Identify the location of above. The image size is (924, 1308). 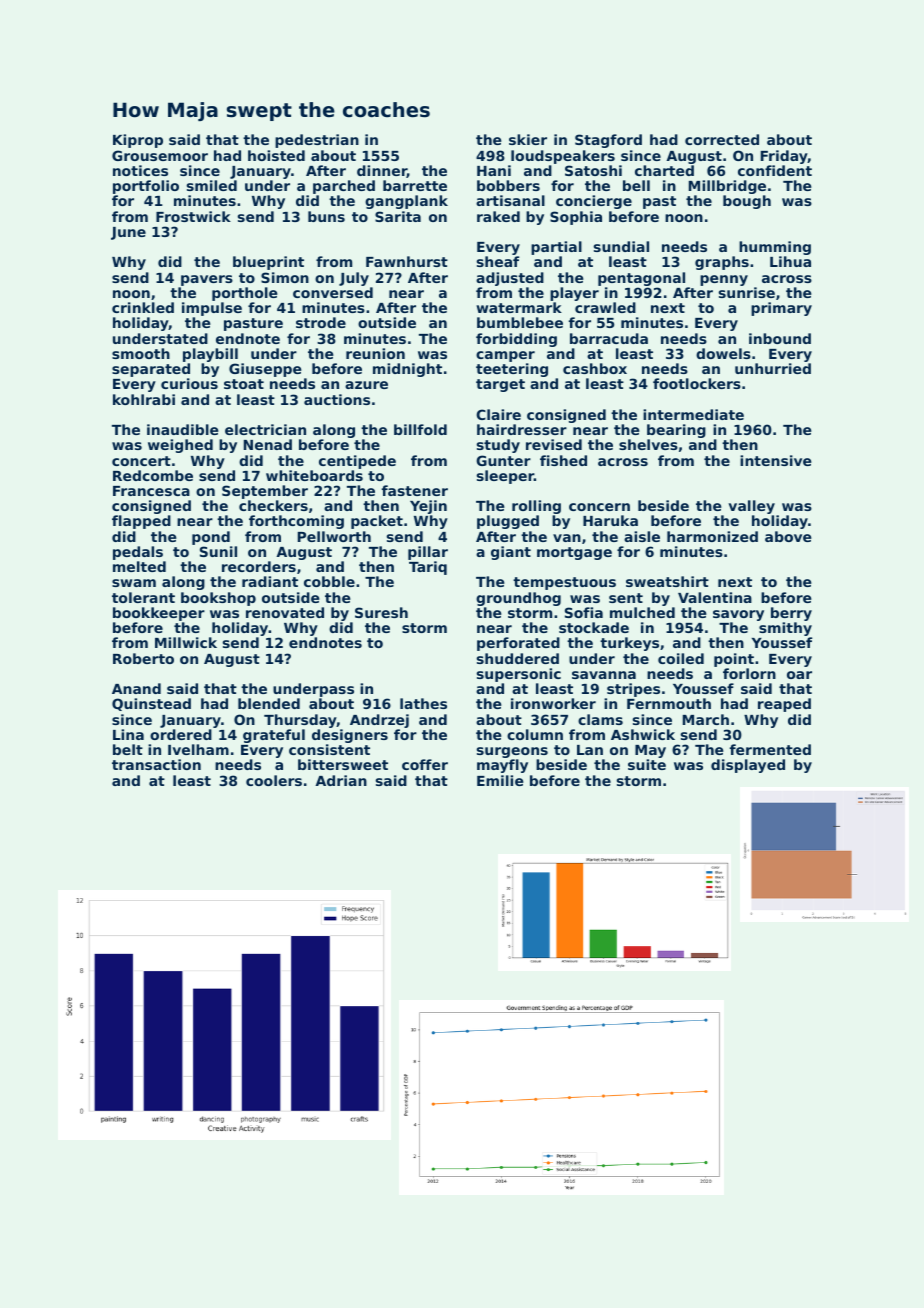
(788, 536).
